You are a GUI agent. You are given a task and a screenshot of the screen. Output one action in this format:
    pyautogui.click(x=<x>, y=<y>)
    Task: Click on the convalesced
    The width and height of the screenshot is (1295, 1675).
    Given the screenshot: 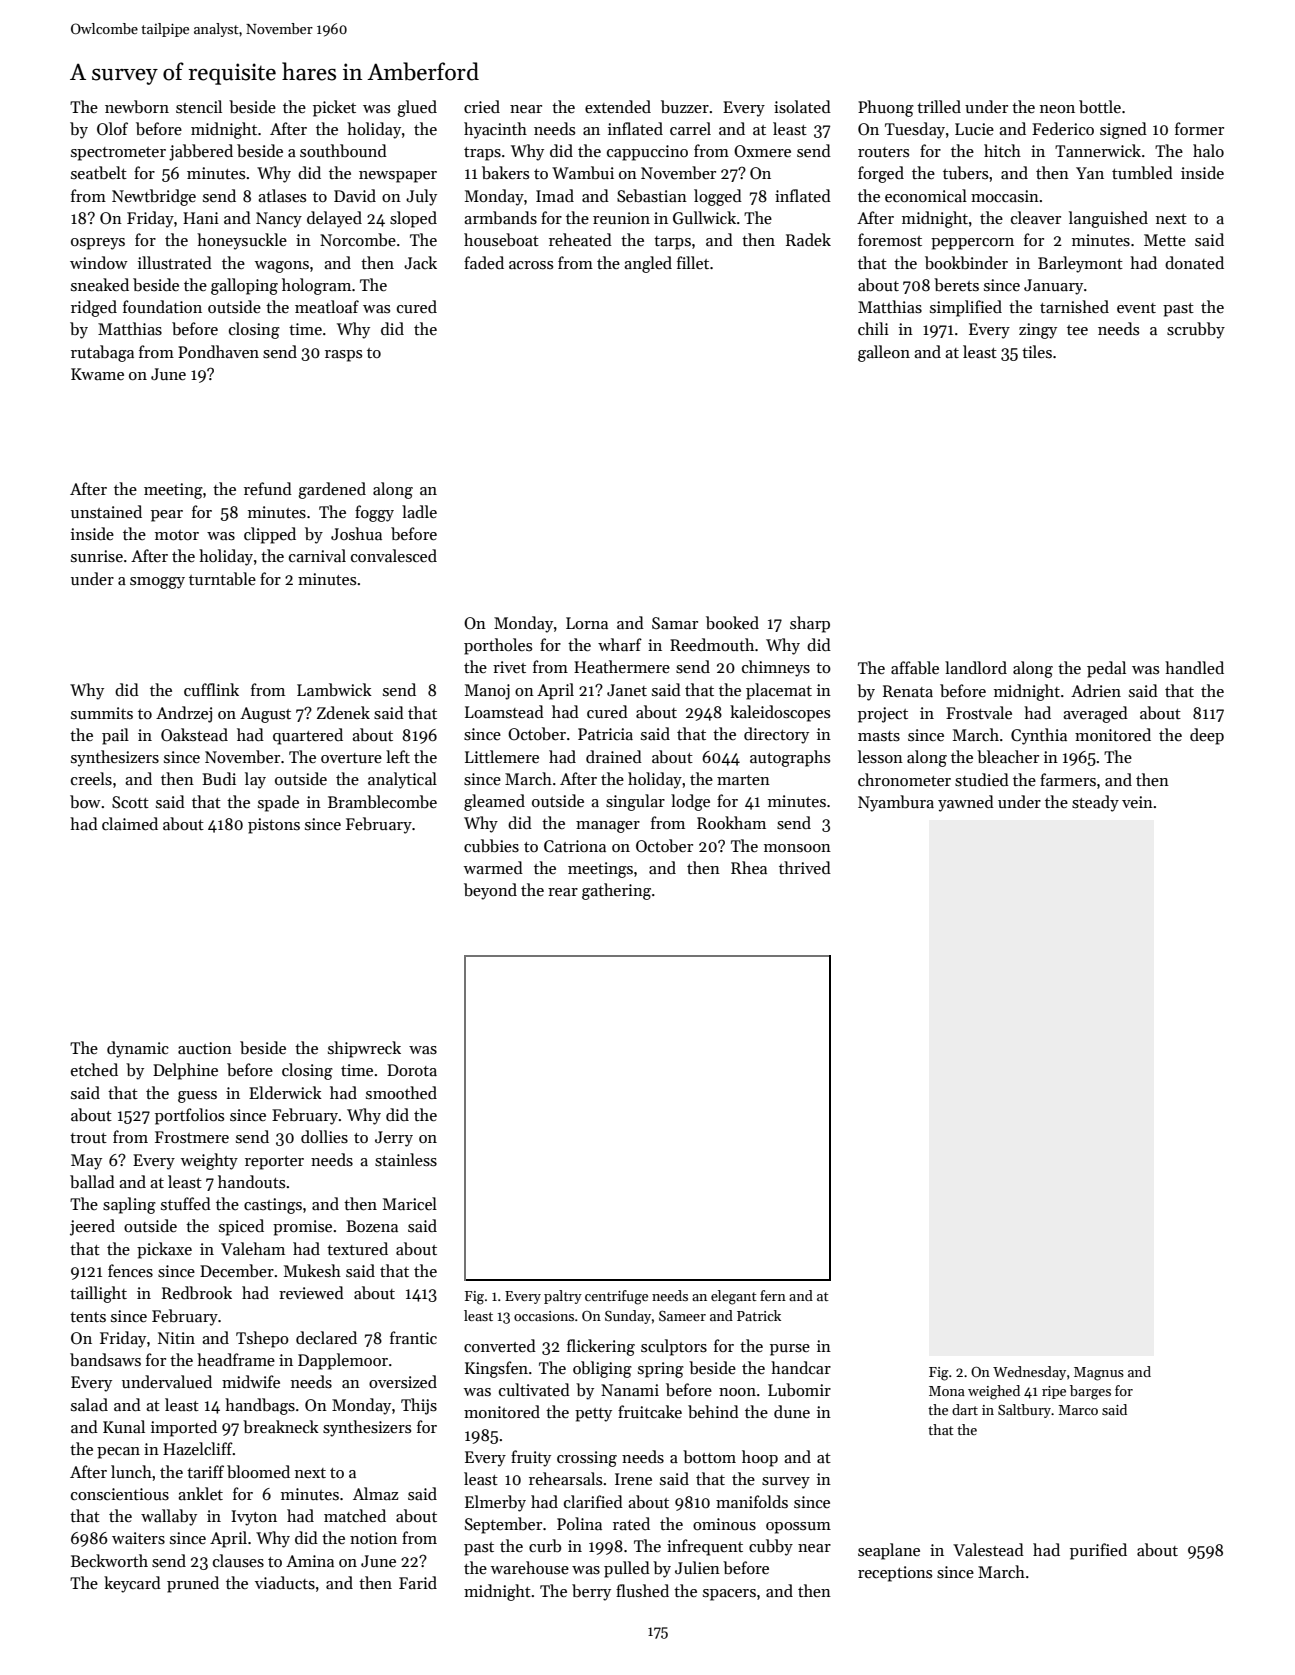 What is the action you would take?
    pyautogui.click(x=394, y=555)
